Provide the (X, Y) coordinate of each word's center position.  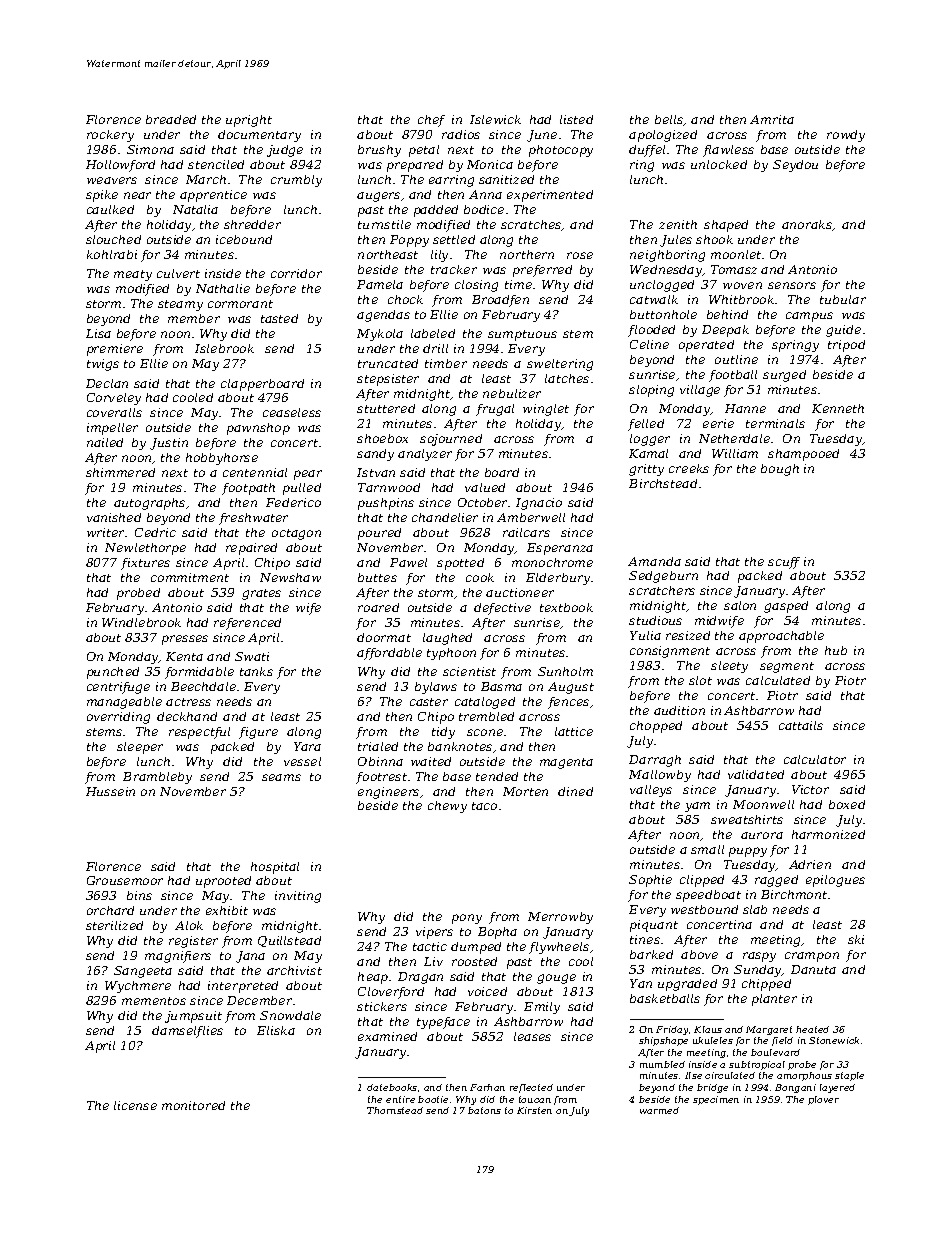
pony (467, 919)
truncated (388, 363)
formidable (199, 673)
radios (461, 134)
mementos (154, 1001)
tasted (279, 318)
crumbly (296, 181)
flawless (728, 151)
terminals (775, 423)
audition (679, 710)
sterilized (114, 925)
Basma (501, 686)
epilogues (835, 881)
